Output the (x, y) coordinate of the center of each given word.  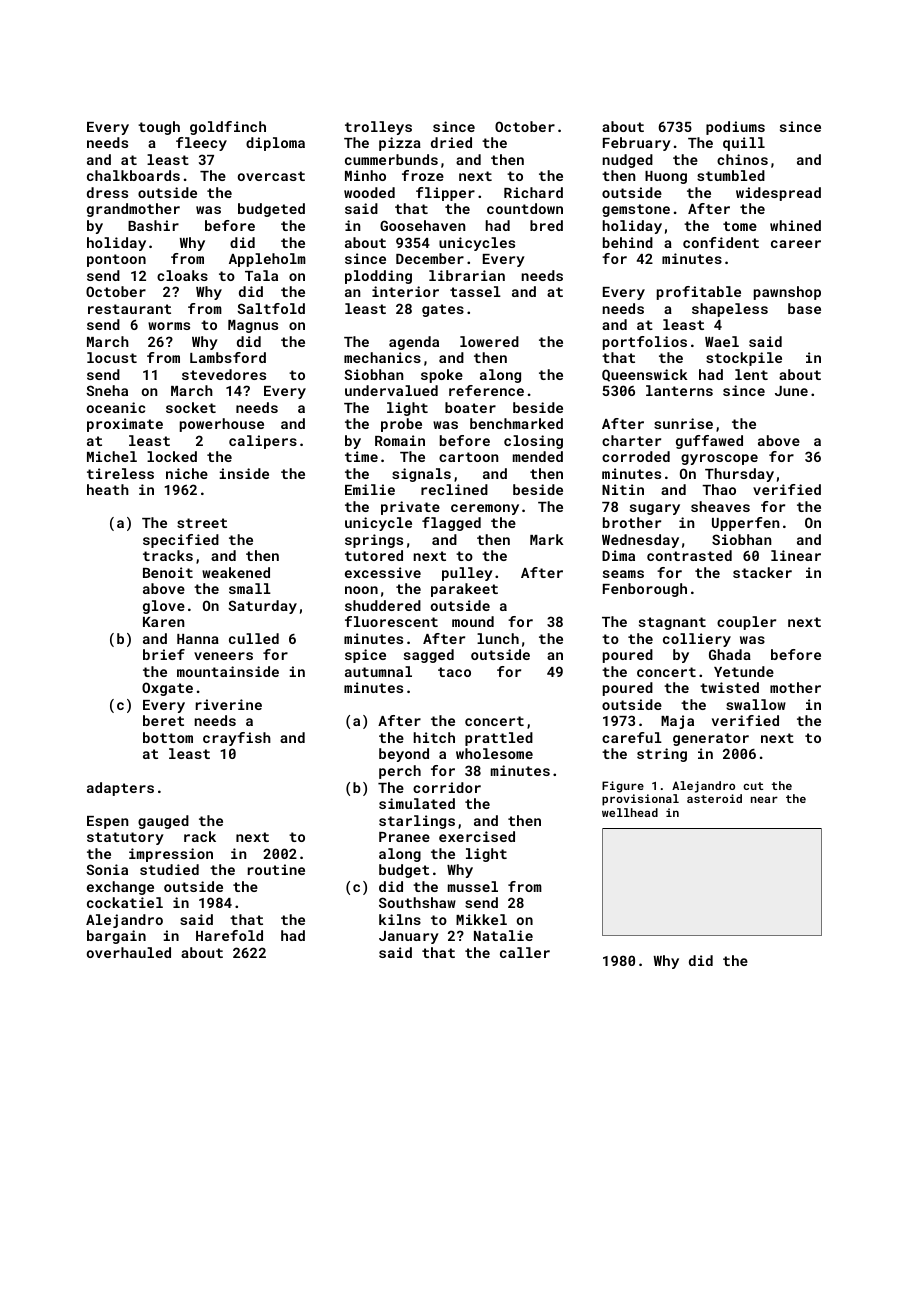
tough (159, 128)
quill (744, 144)
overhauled (129, 952)
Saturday (262, 607)
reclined (454, 489)
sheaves (720, 506)
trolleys (378, 128)
